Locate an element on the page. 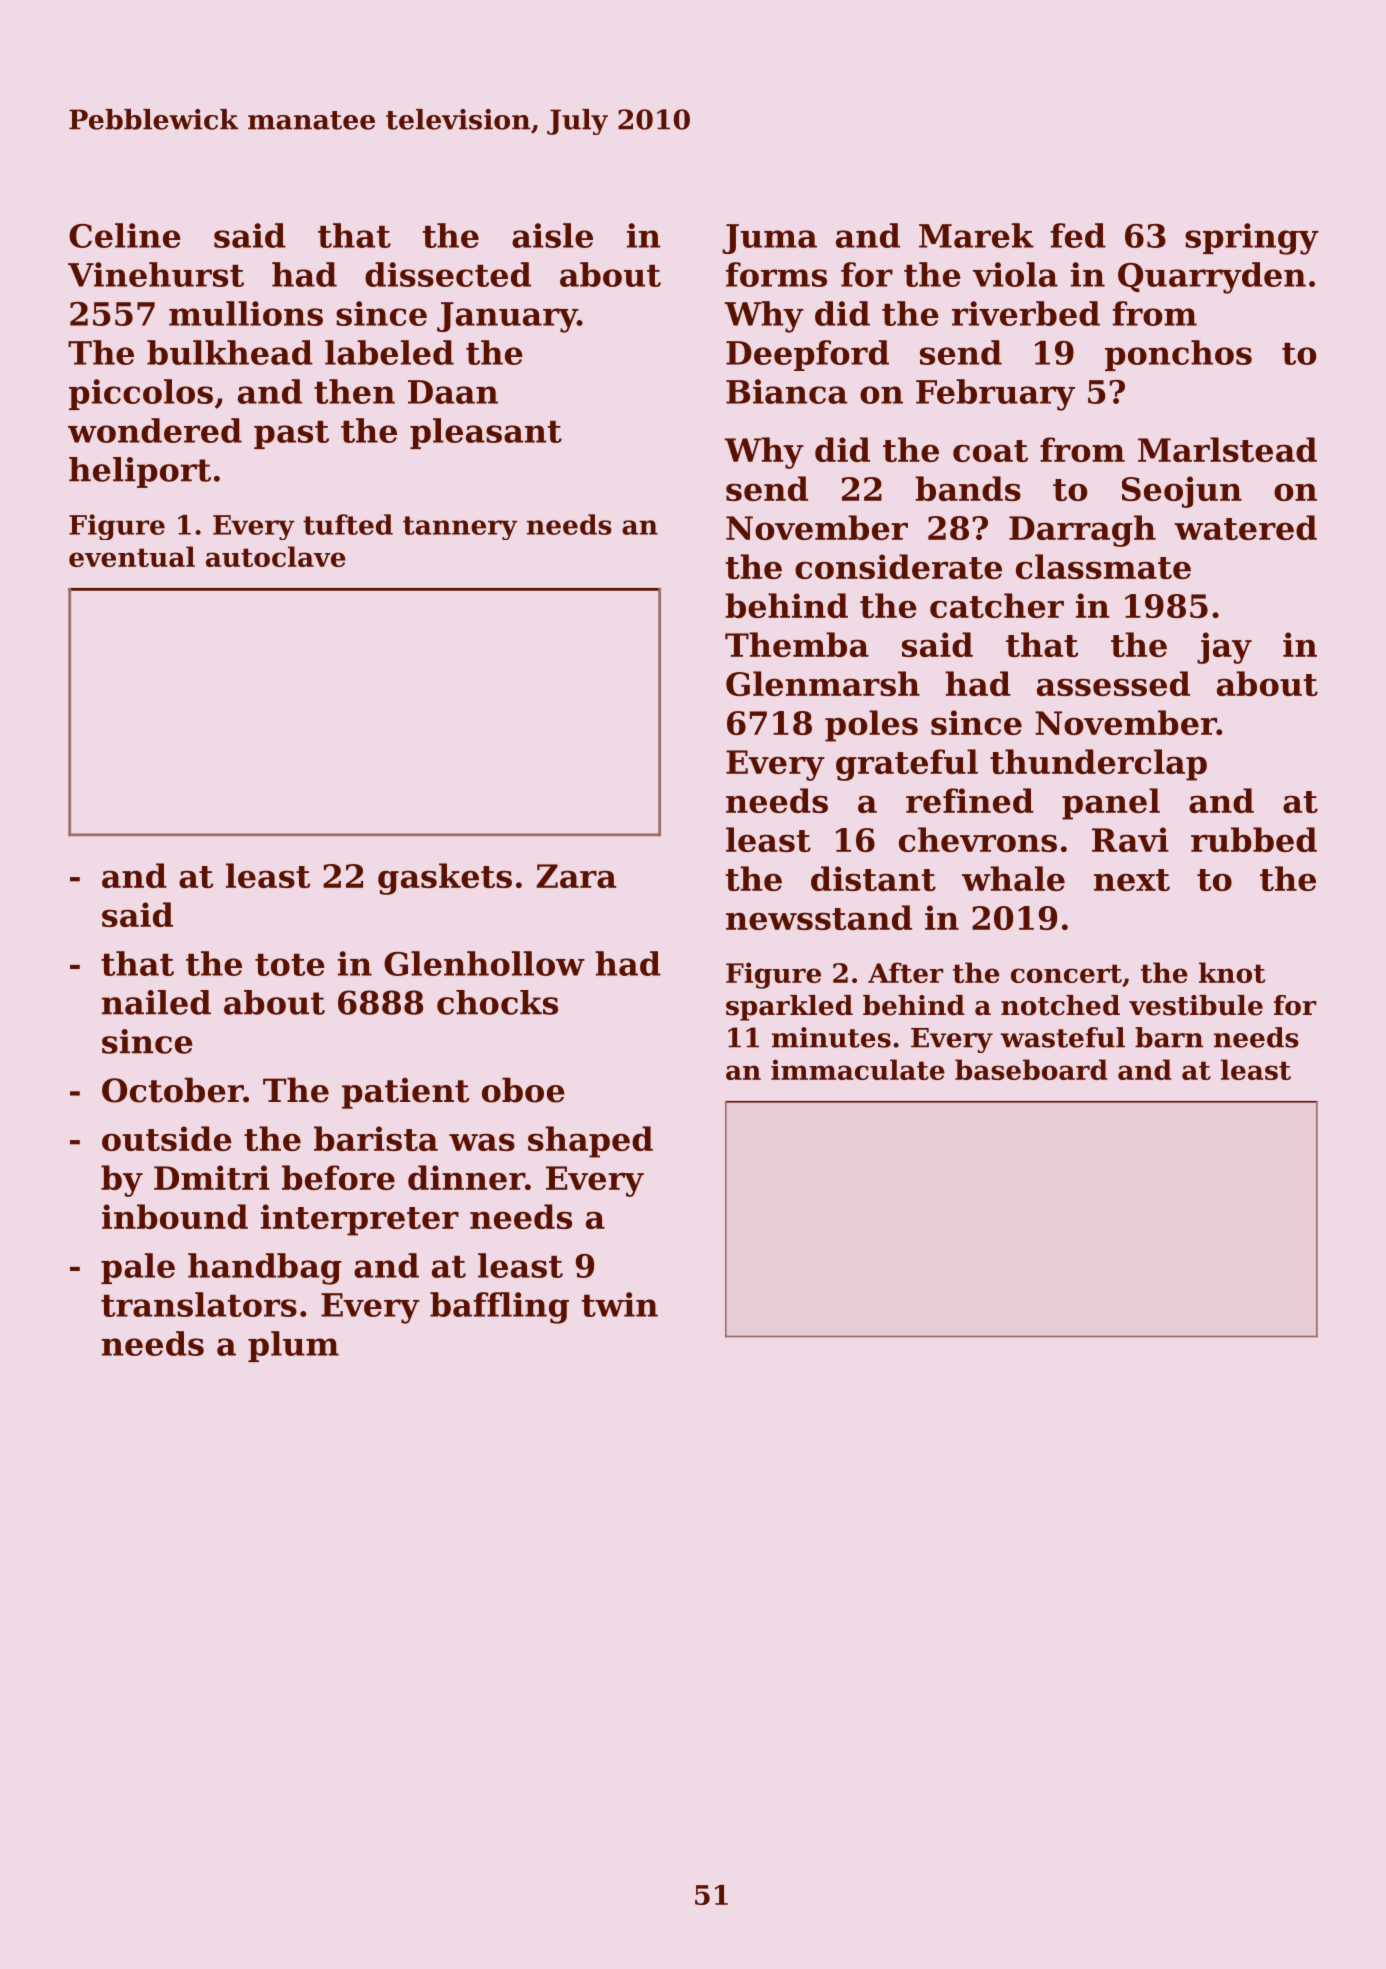  translators is located at coordinates (199, 1304).
